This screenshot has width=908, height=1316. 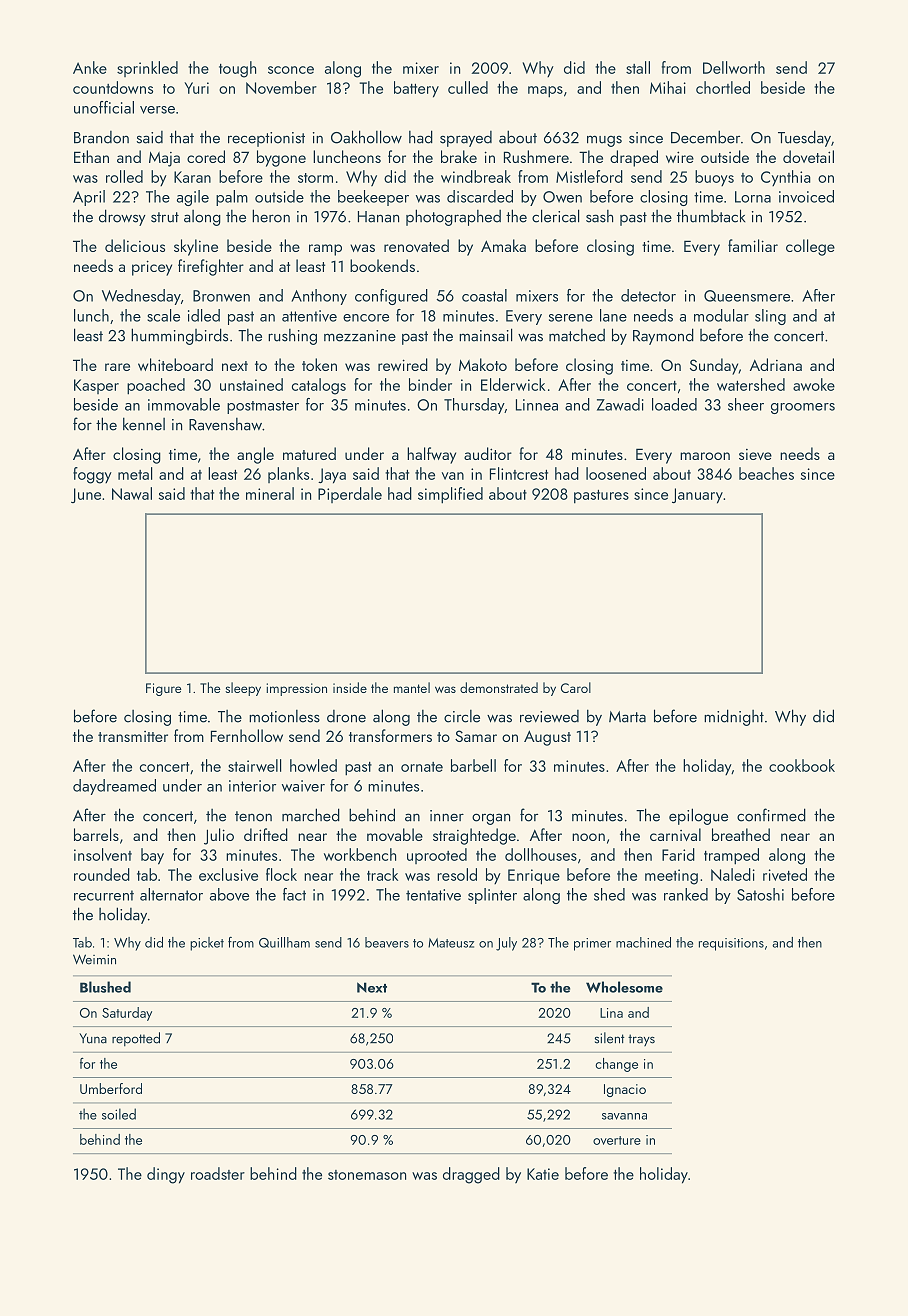 What do you see at coordinates (387, 942) in the screenshot?
I see `beavers` at bounding box center [387, 942].
